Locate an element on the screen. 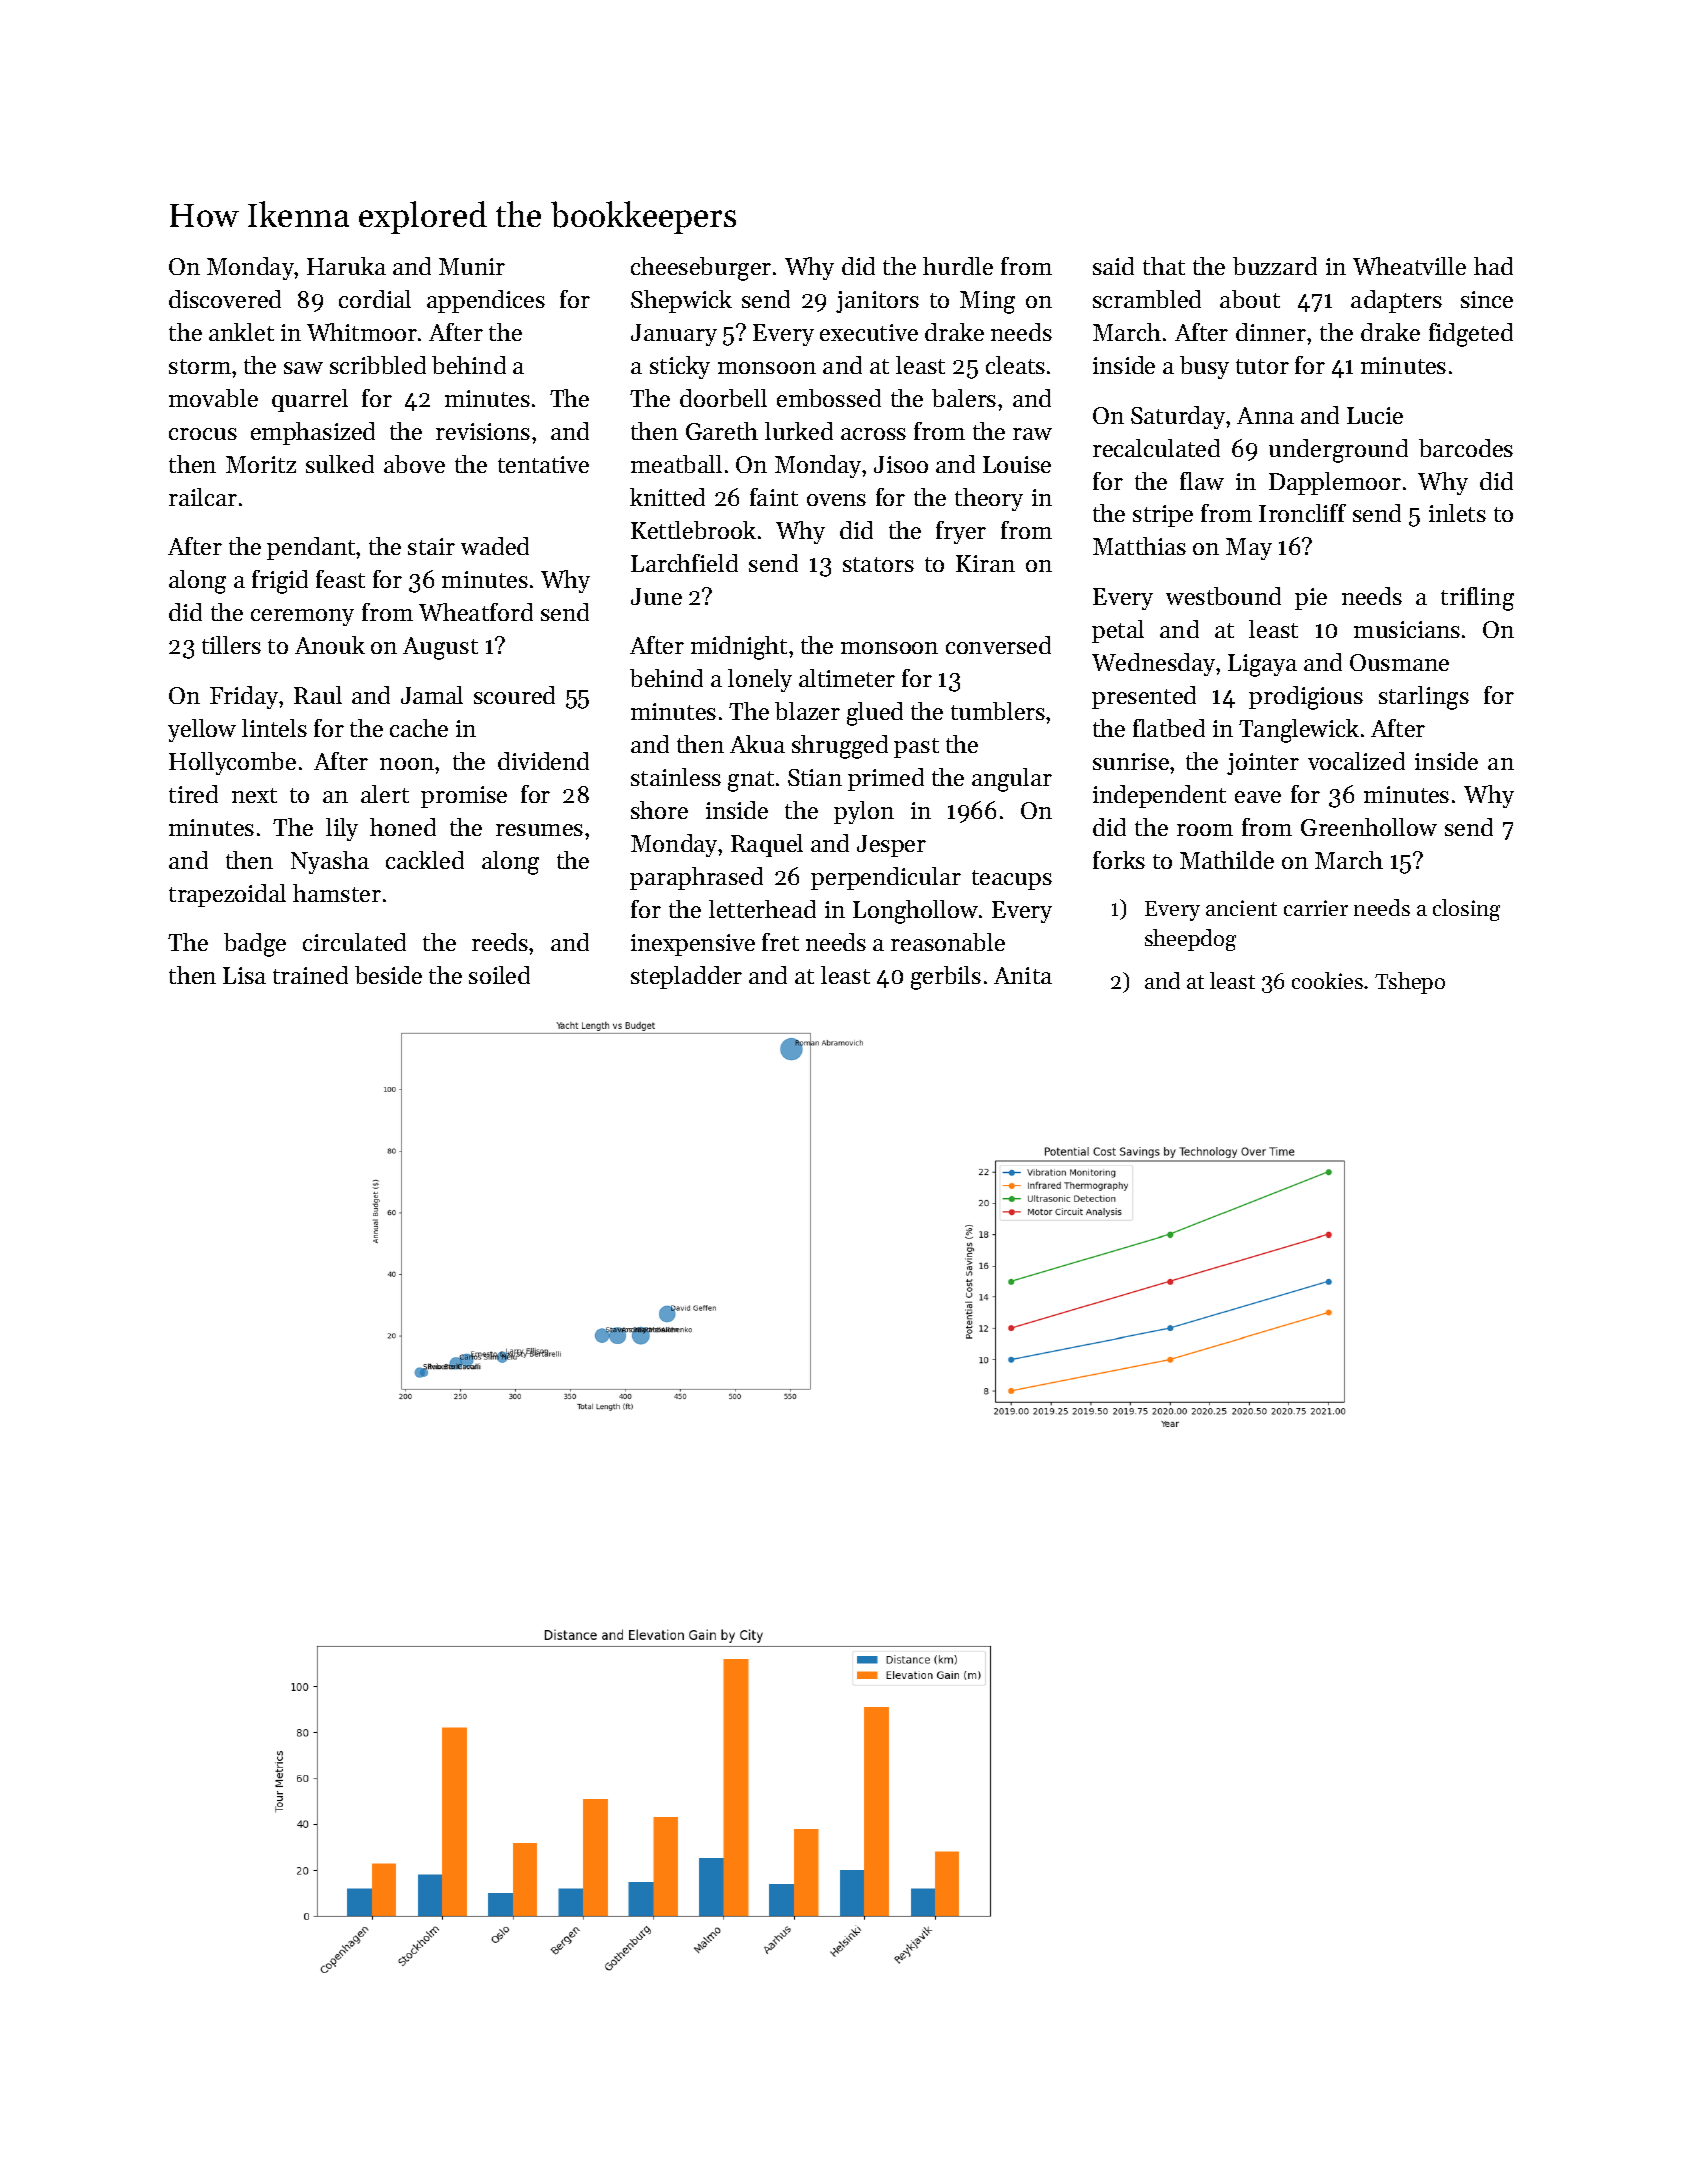 The width and height of the screenshot is (1683, 2178). beside is located at coordinates (388, 975).
